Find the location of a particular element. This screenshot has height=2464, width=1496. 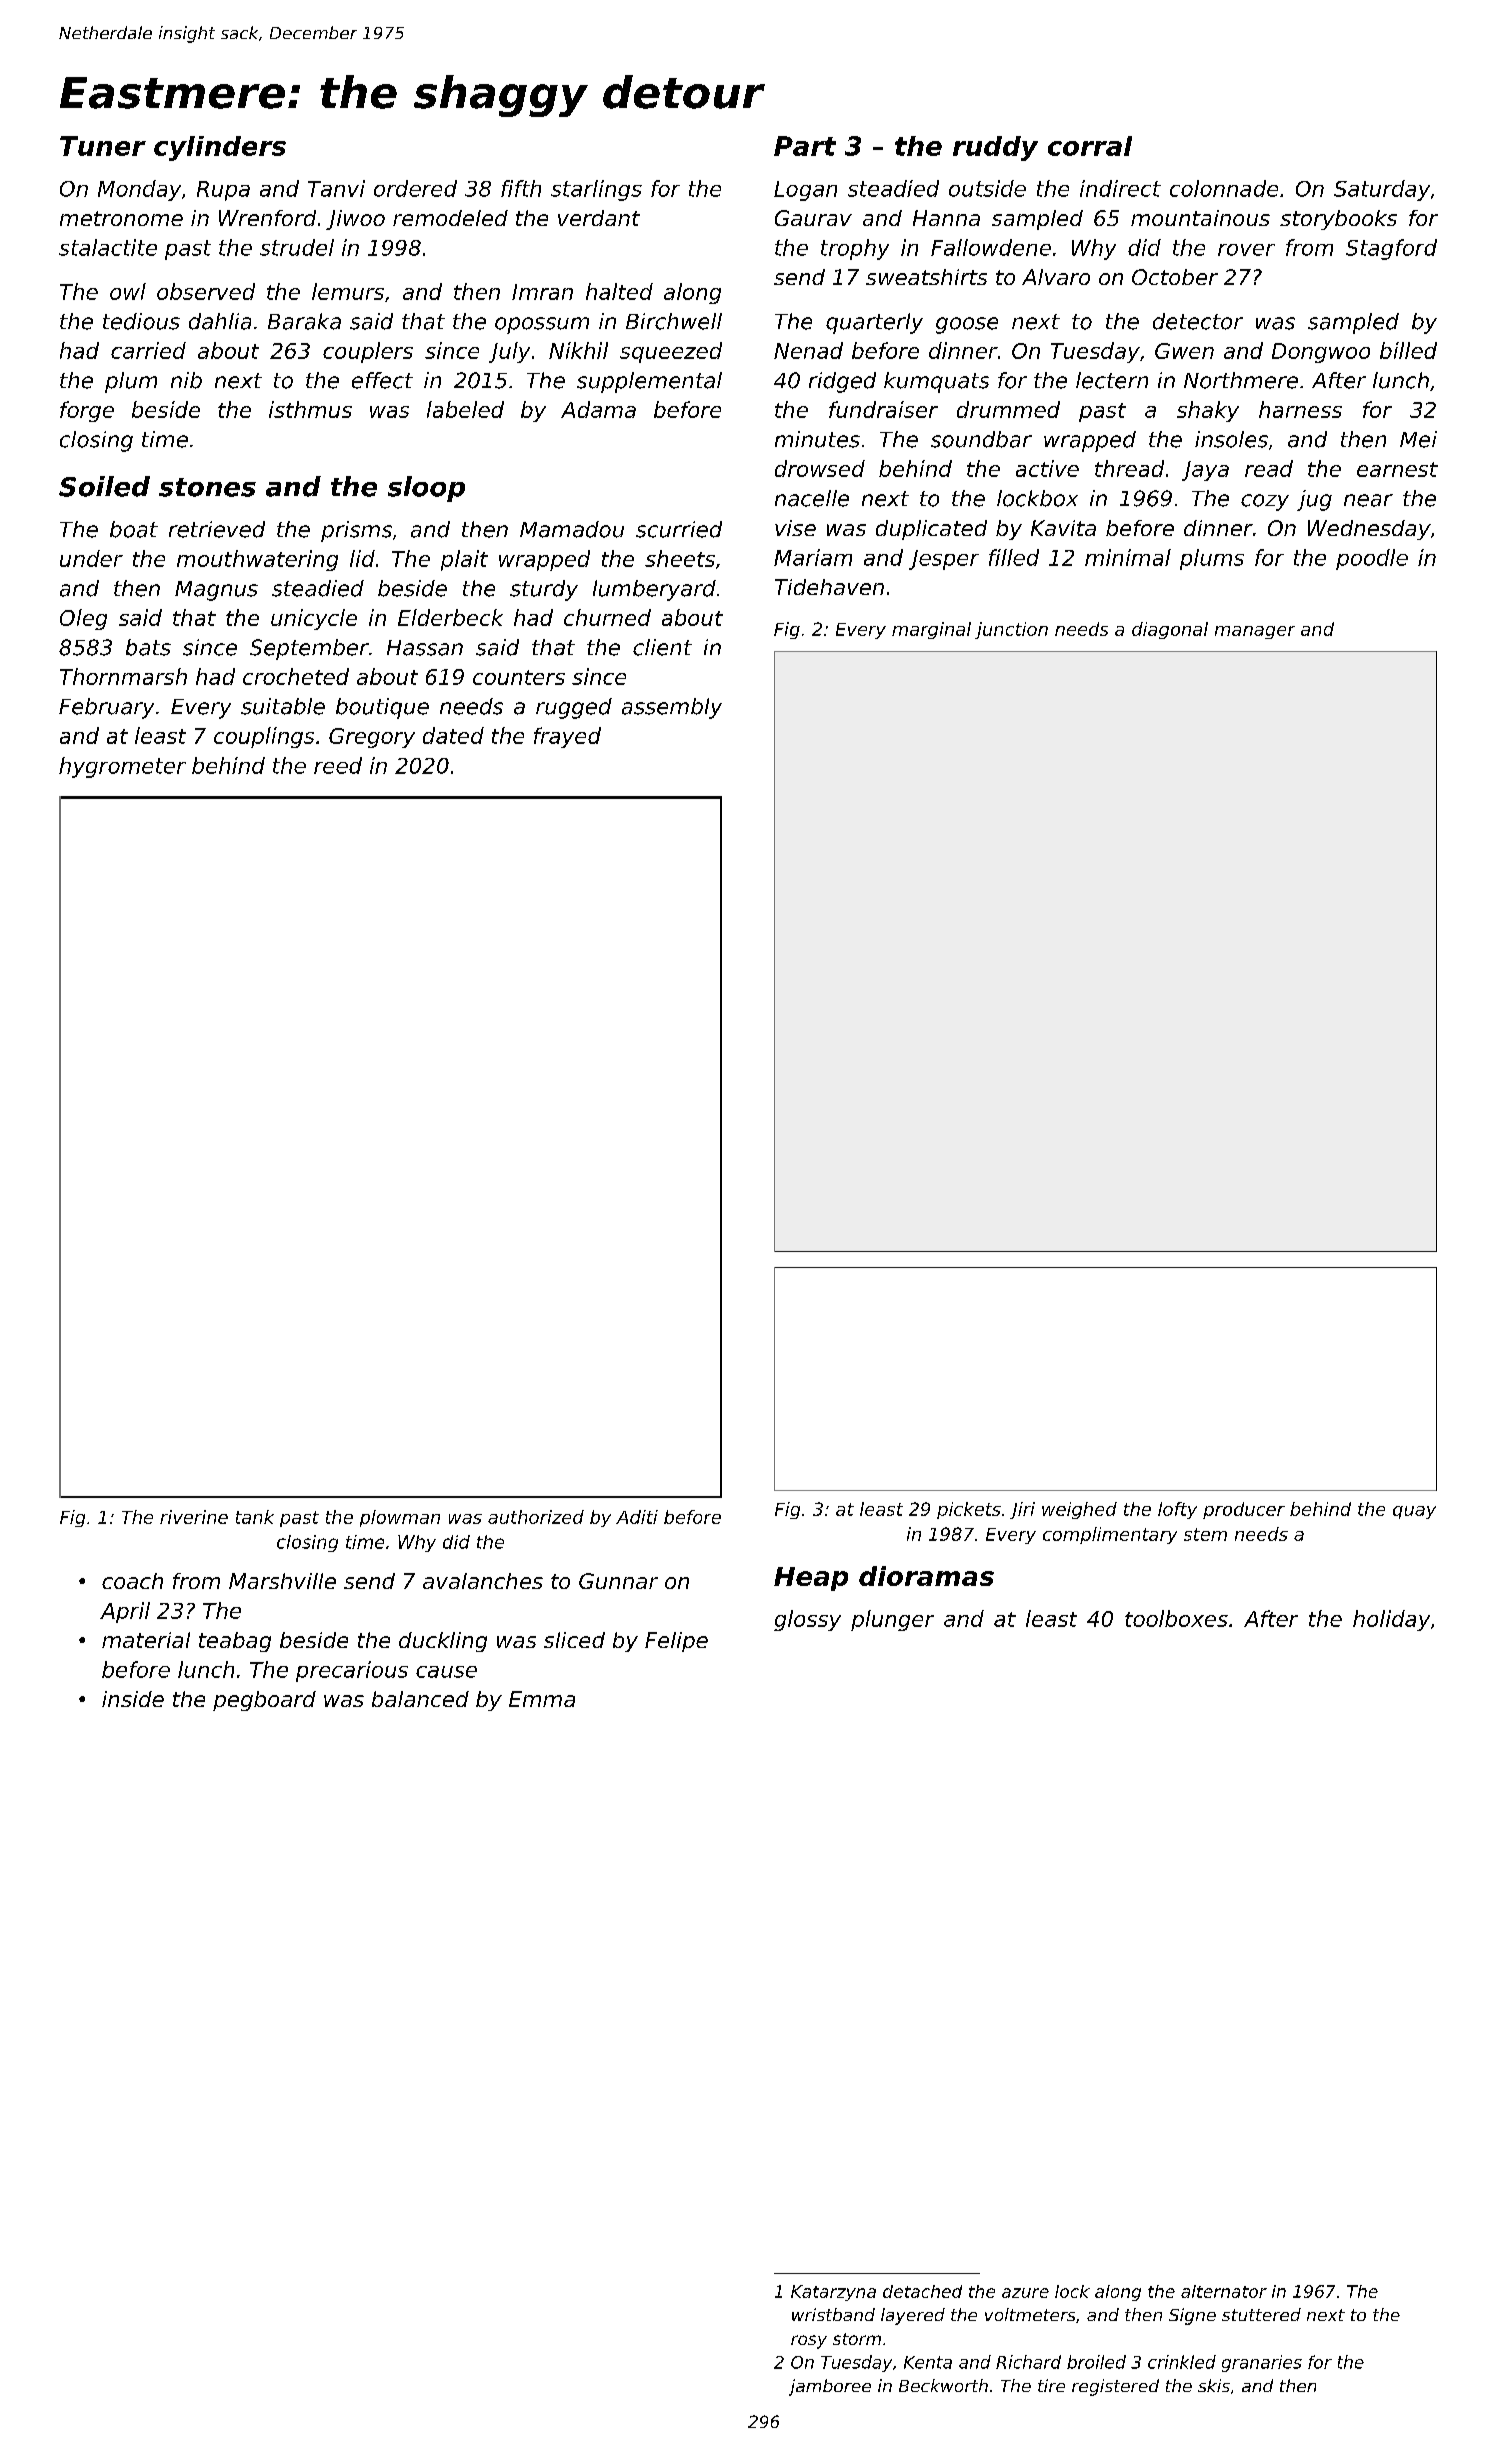

diagonal is located at coordinates (1170, 630).
